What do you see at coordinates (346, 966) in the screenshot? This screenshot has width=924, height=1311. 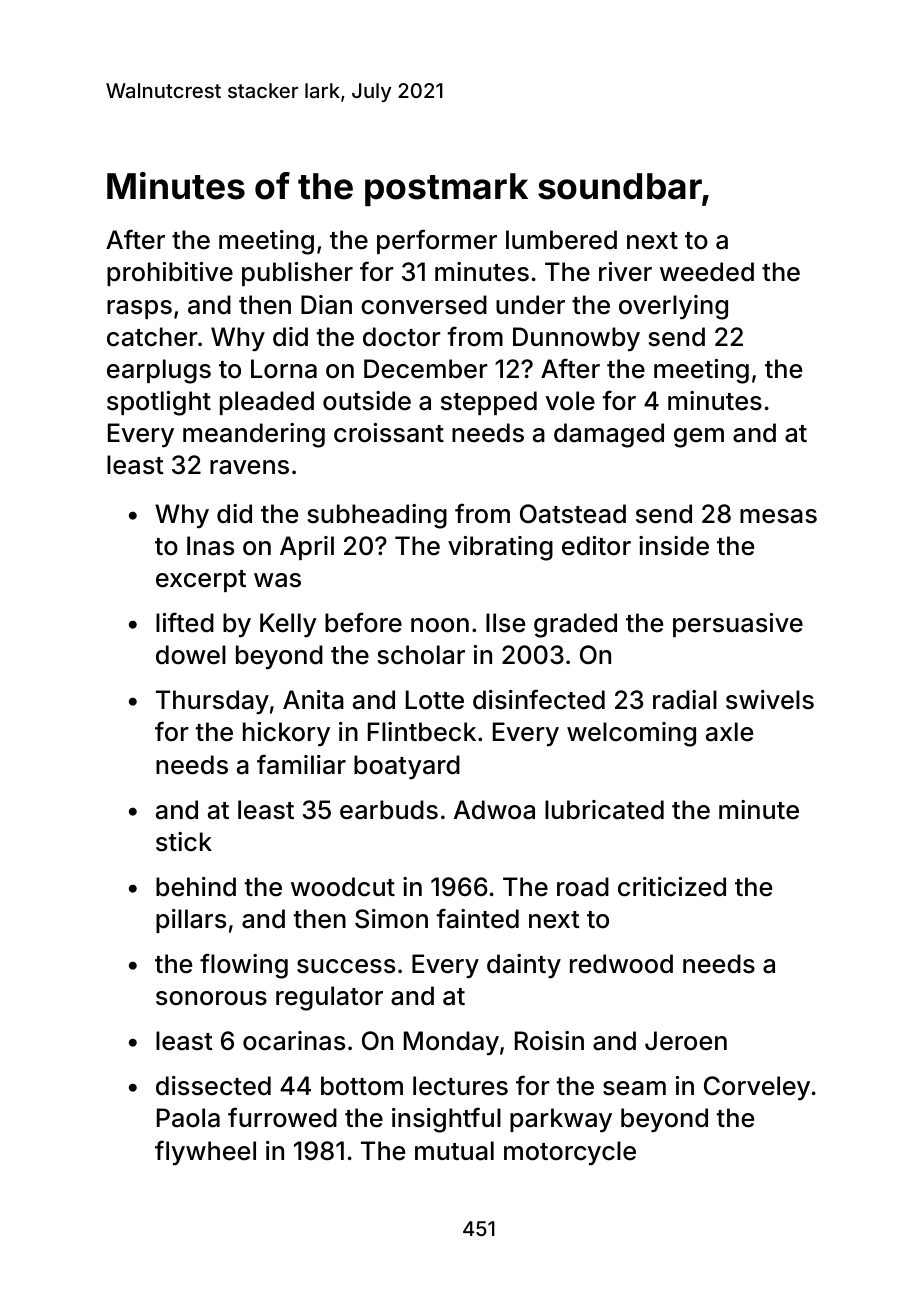 I see `success` at bounding box center [346, 966].
